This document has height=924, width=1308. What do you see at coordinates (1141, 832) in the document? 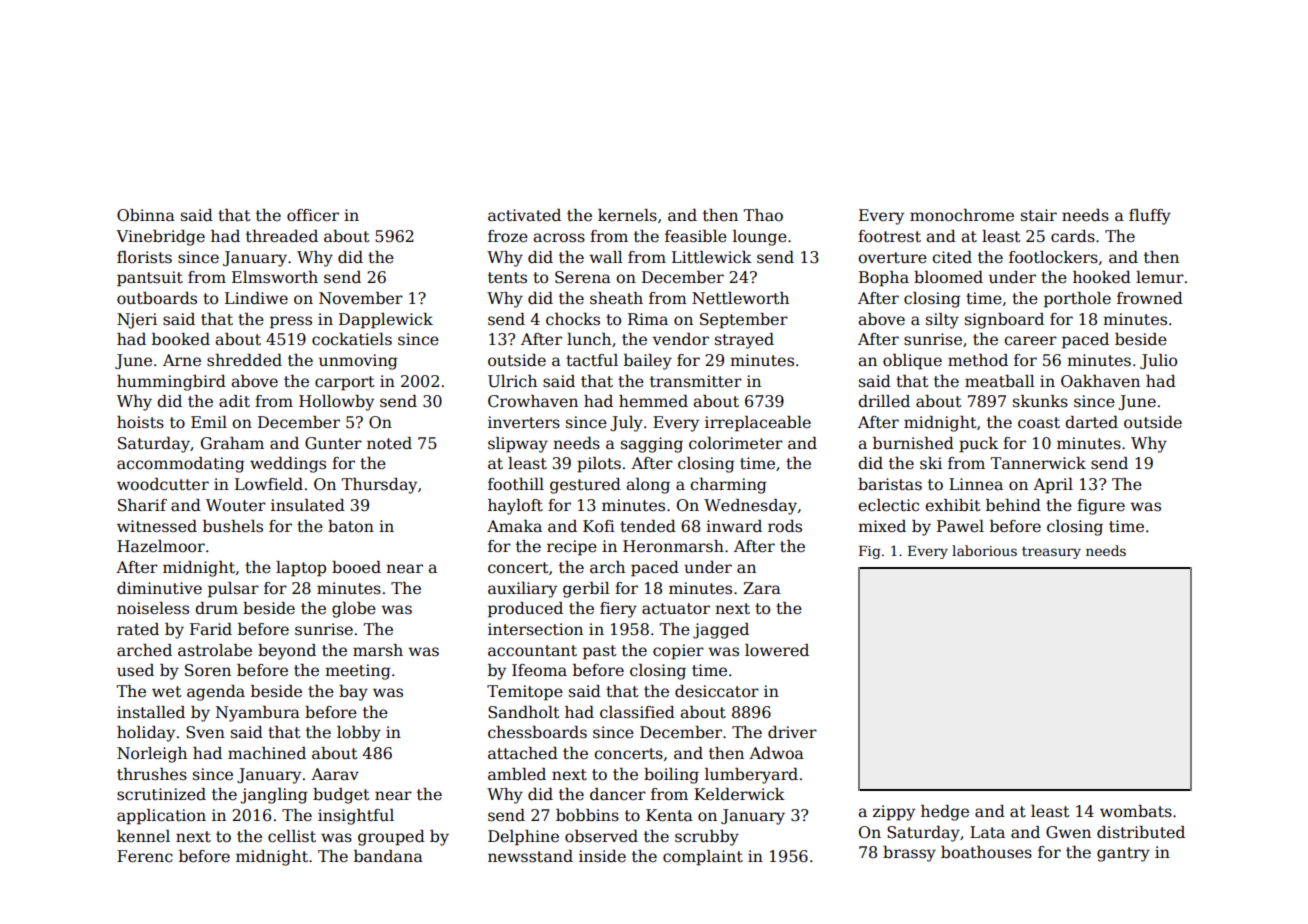
I see `distributed` at bounding box center [1141, 832].
